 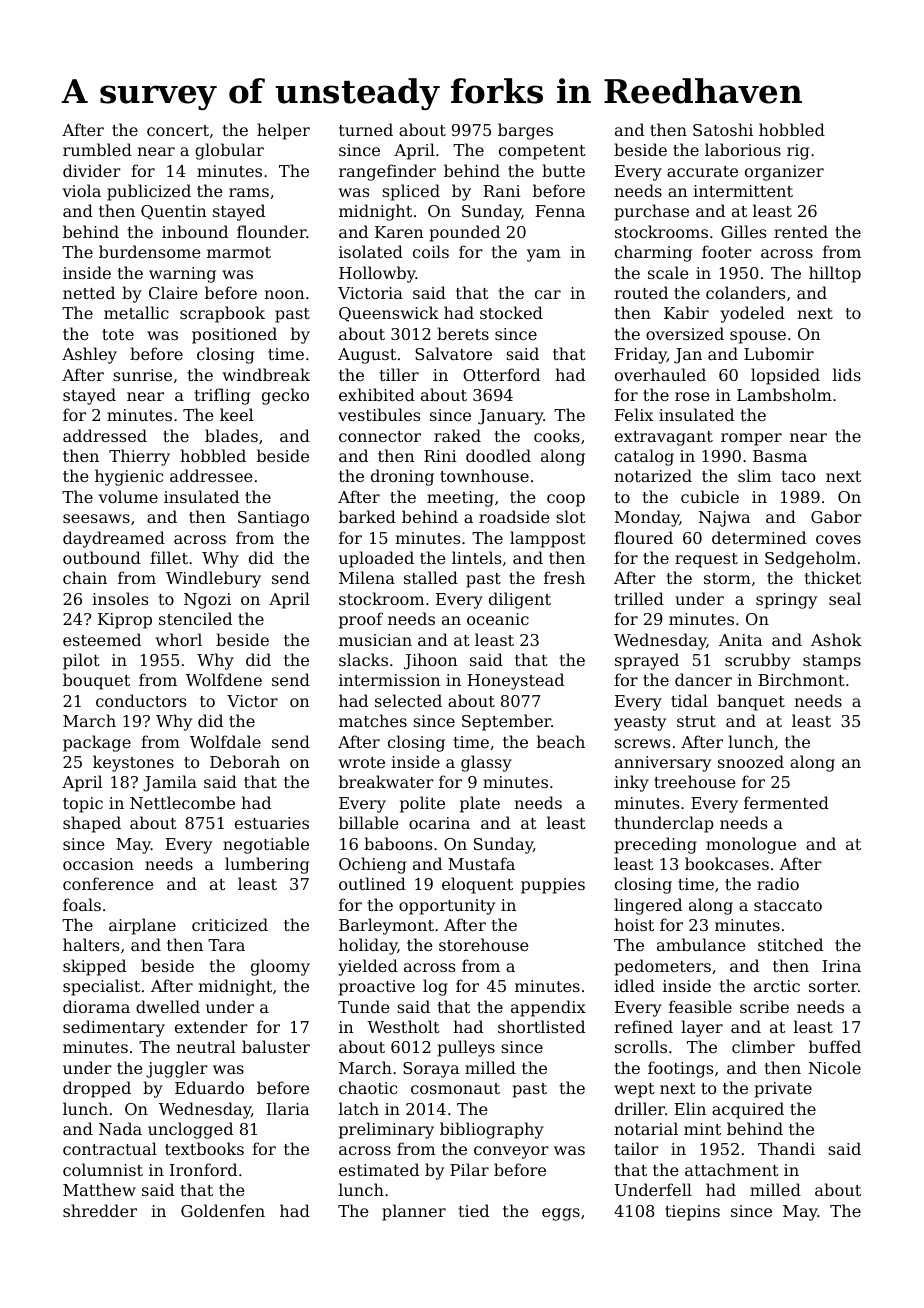 What do you see at coordinates (239, 252) in the page?
I see `marmot` at bounding box center [239, 252].
